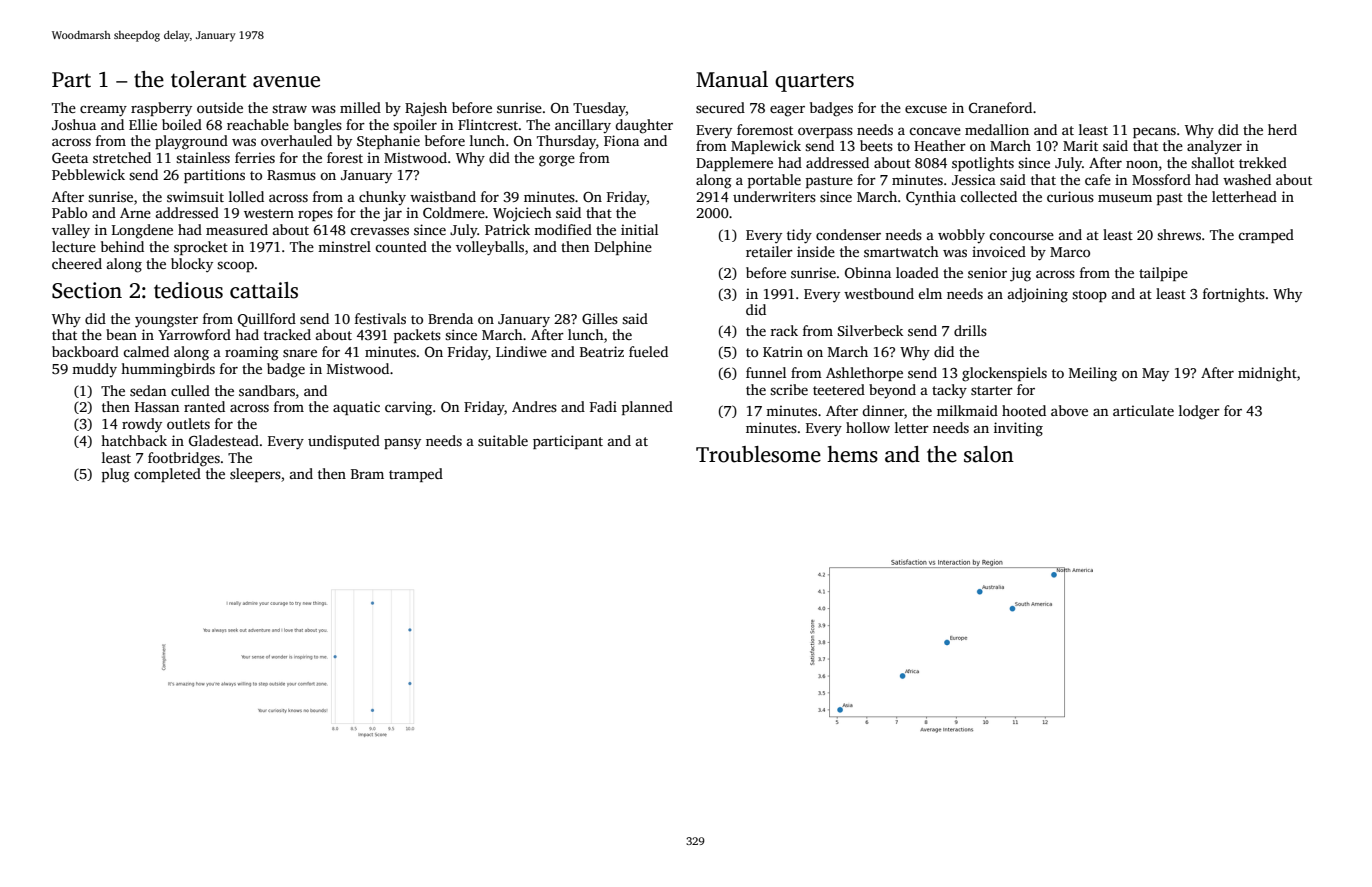 The width and height of the screenshot is (1372, 887). I want to click on avenue, so click(286, 82).
